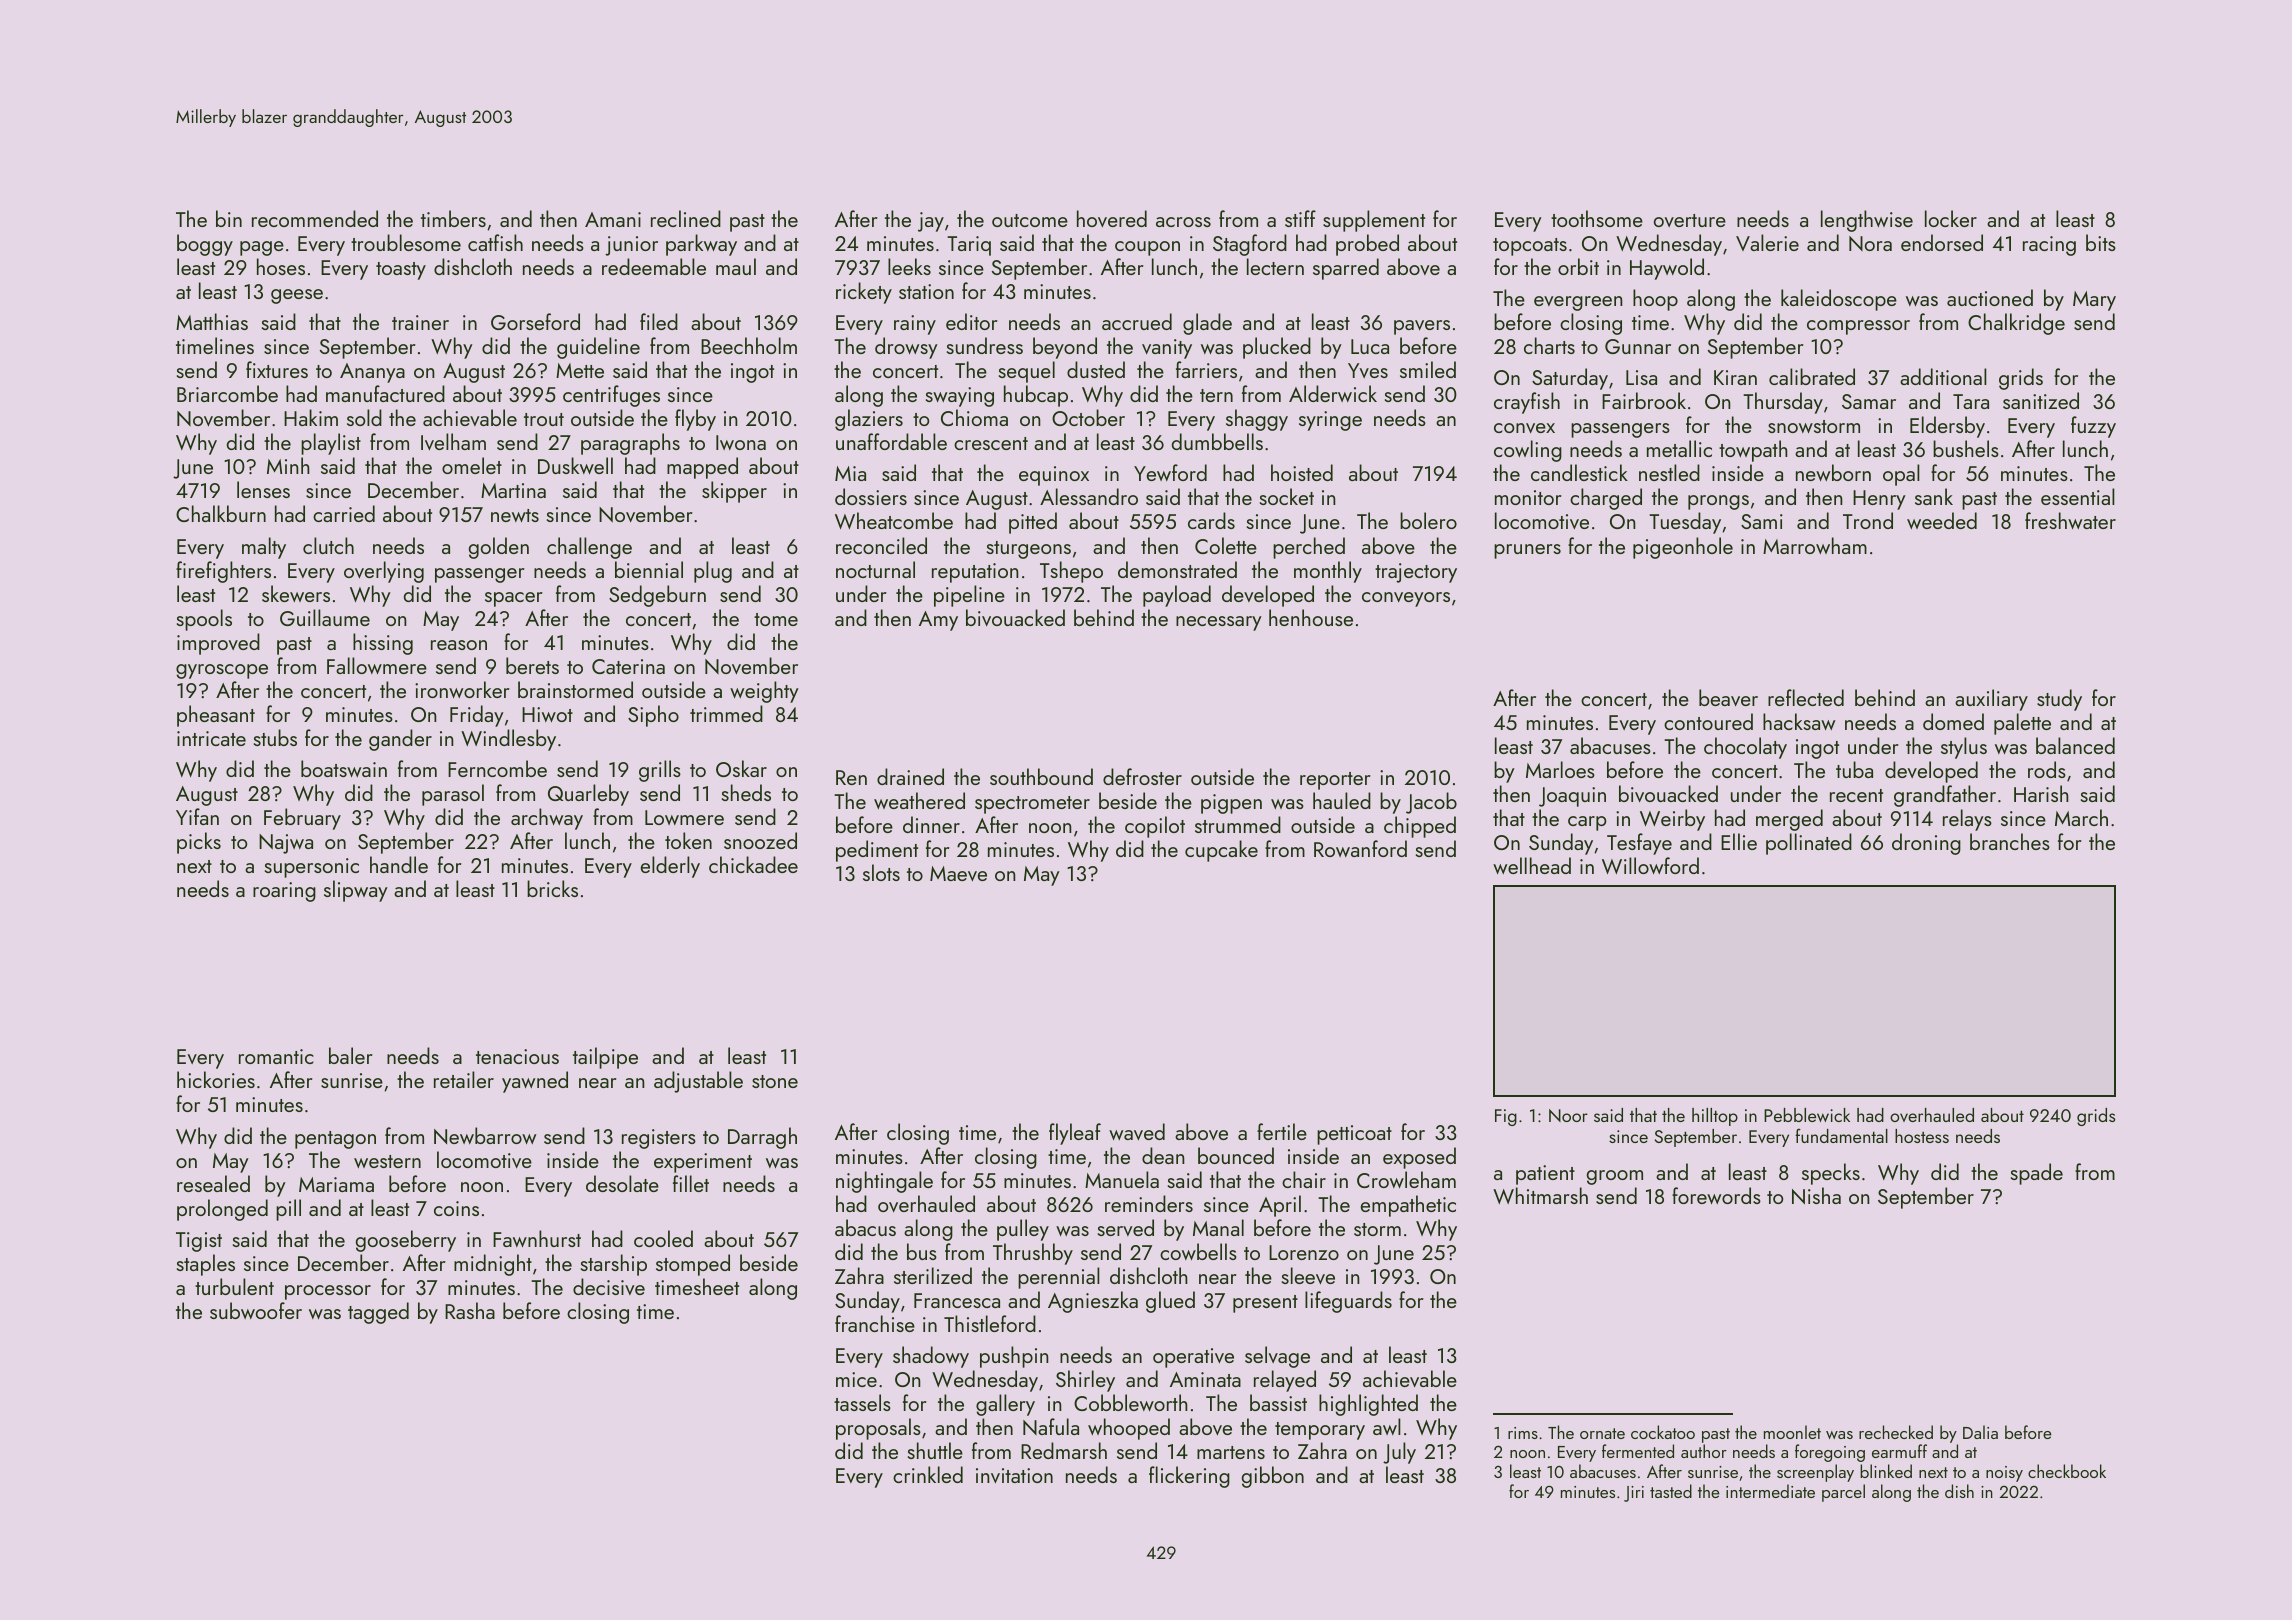 This document has height=1620, width=2292. What do you see at coordinates (1422, 327) in the document?
I see `pavers` at bounding box center [1422, 327].
